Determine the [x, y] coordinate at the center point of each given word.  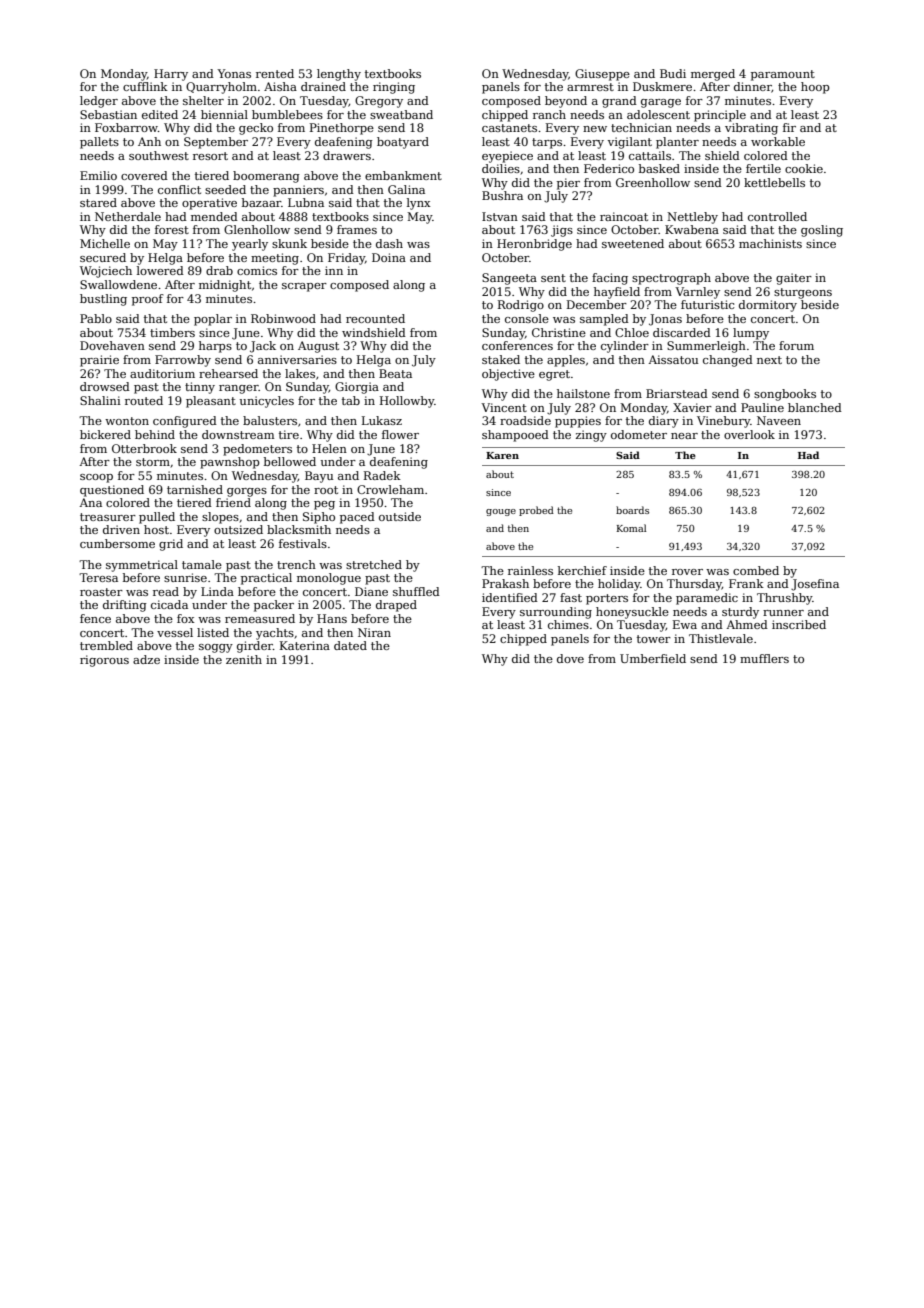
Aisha [280, 86]
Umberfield [653, 658]
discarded [682, 332]
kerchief [582, 570]
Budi [673, 73]
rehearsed [228, 373]
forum [796, 345]
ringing [394, 88]
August [318, 347]
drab [219, 270]
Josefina [815, 585]
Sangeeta [509, 279]
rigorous [104, 661]
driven [121, 529]
